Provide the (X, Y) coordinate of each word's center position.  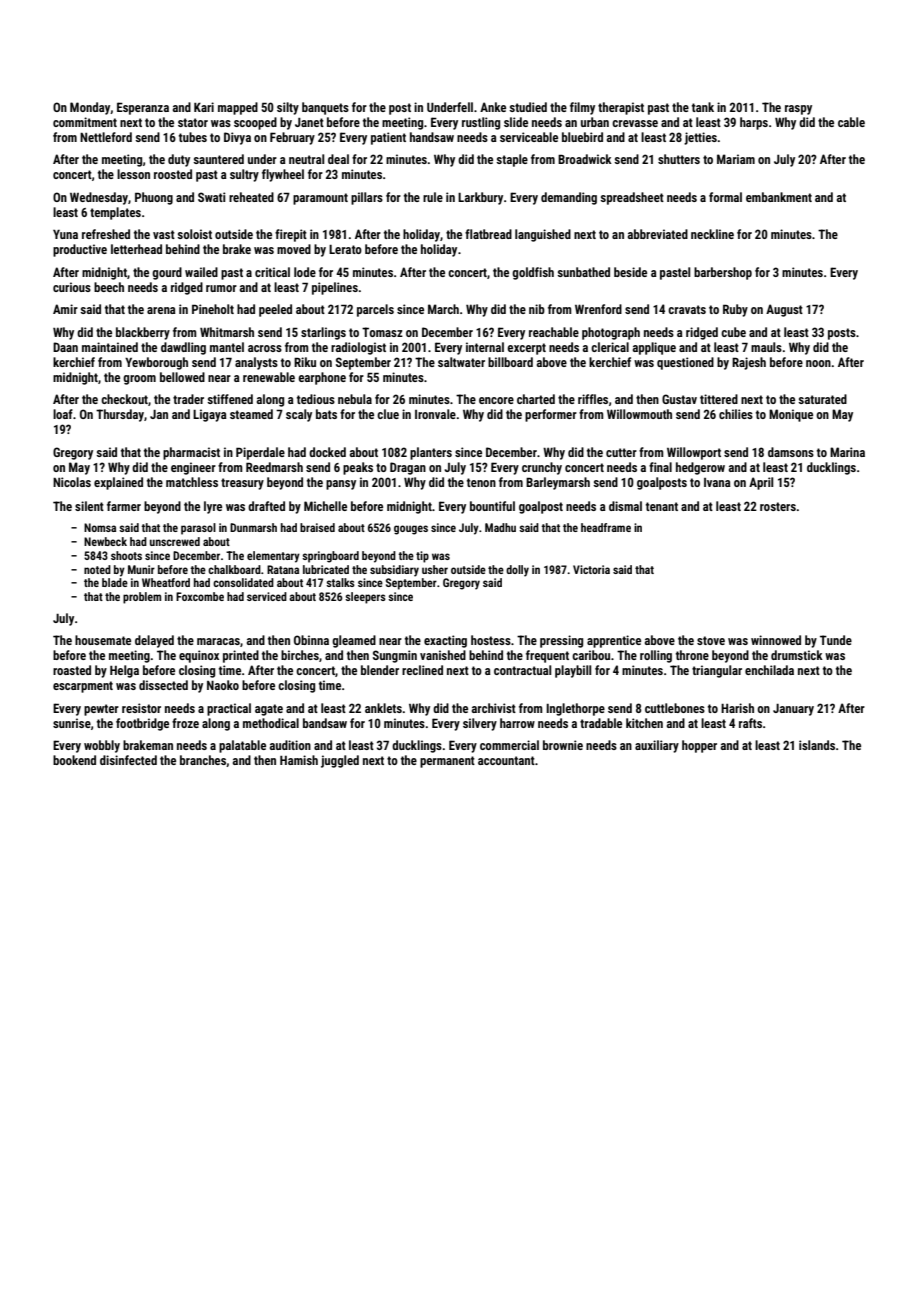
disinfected (128, 760)
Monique (791, 415)
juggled (340, 761)
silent (89, 506)
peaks (358, 468)
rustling (481, 123)
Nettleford (106, 137)
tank (703, 107)
